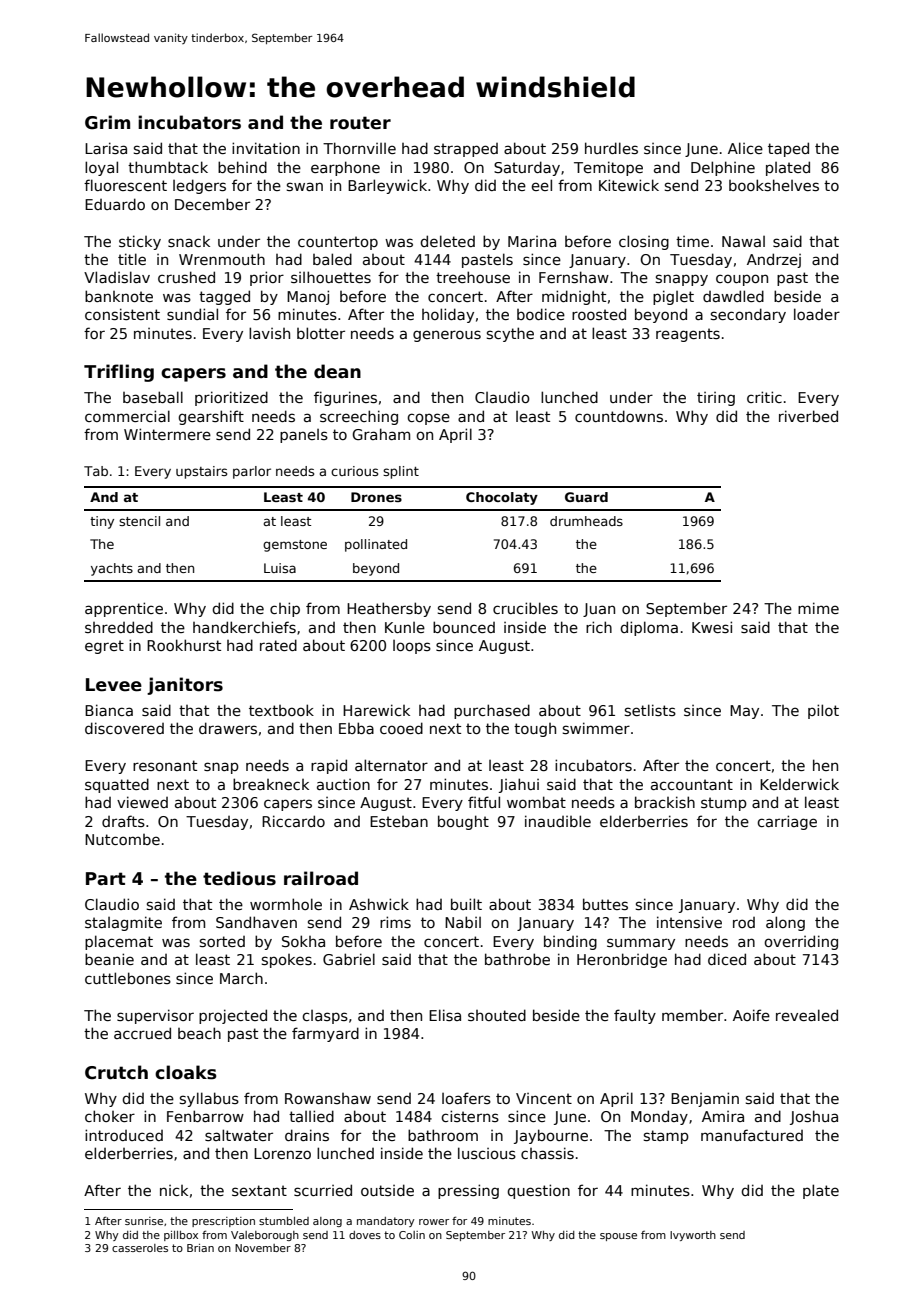 Image resolution: width=924 pixels, height=1308 pixels. Describe the element at coordinates (242, 167) in the screenshot. I see `behind` at that location.
